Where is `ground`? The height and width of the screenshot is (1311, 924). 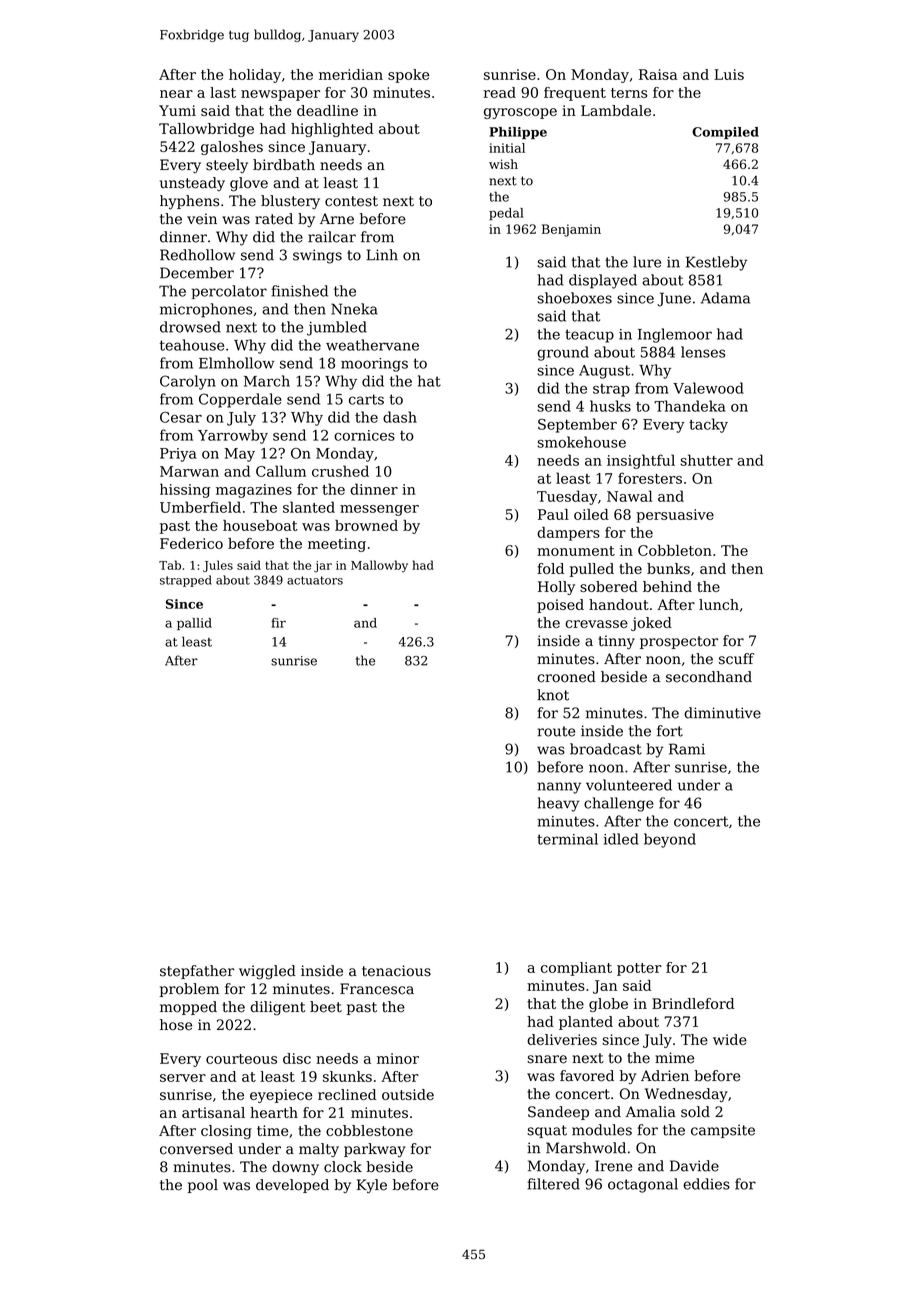 ground is located at coordinates (563, 353).
